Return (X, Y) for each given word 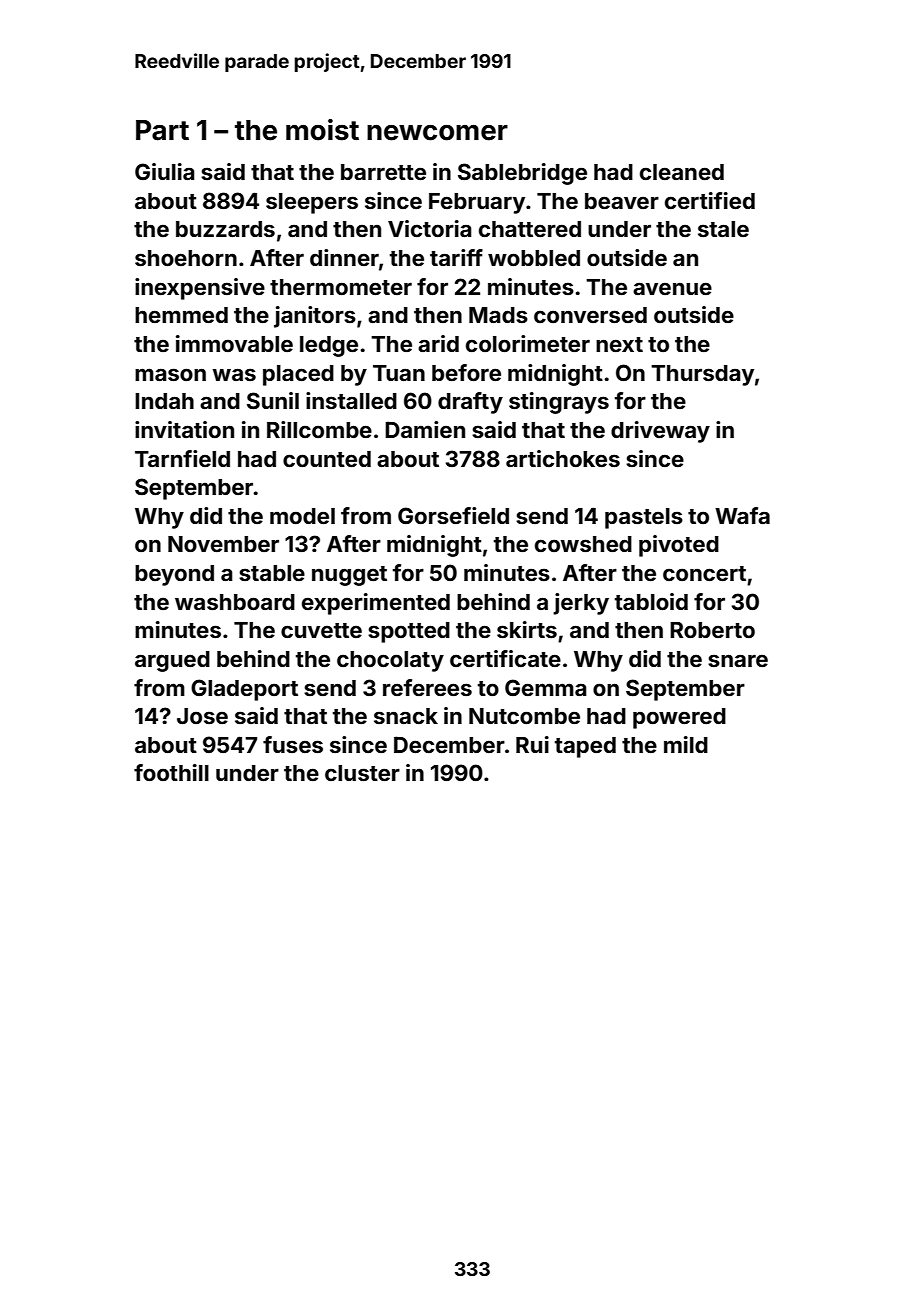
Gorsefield (453, 515)
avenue (672, 288)
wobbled (534, 258)
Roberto (712, 630)
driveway (660, 432)
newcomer (437, 133)
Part (162, 130)
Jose (202, 716)
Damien (425, 429)
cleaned (682, 172)
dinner (344, 257)
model (302, 516)
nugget (349, 576)
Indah (164, 401)
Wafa (742, 515)
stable (272, 573)
